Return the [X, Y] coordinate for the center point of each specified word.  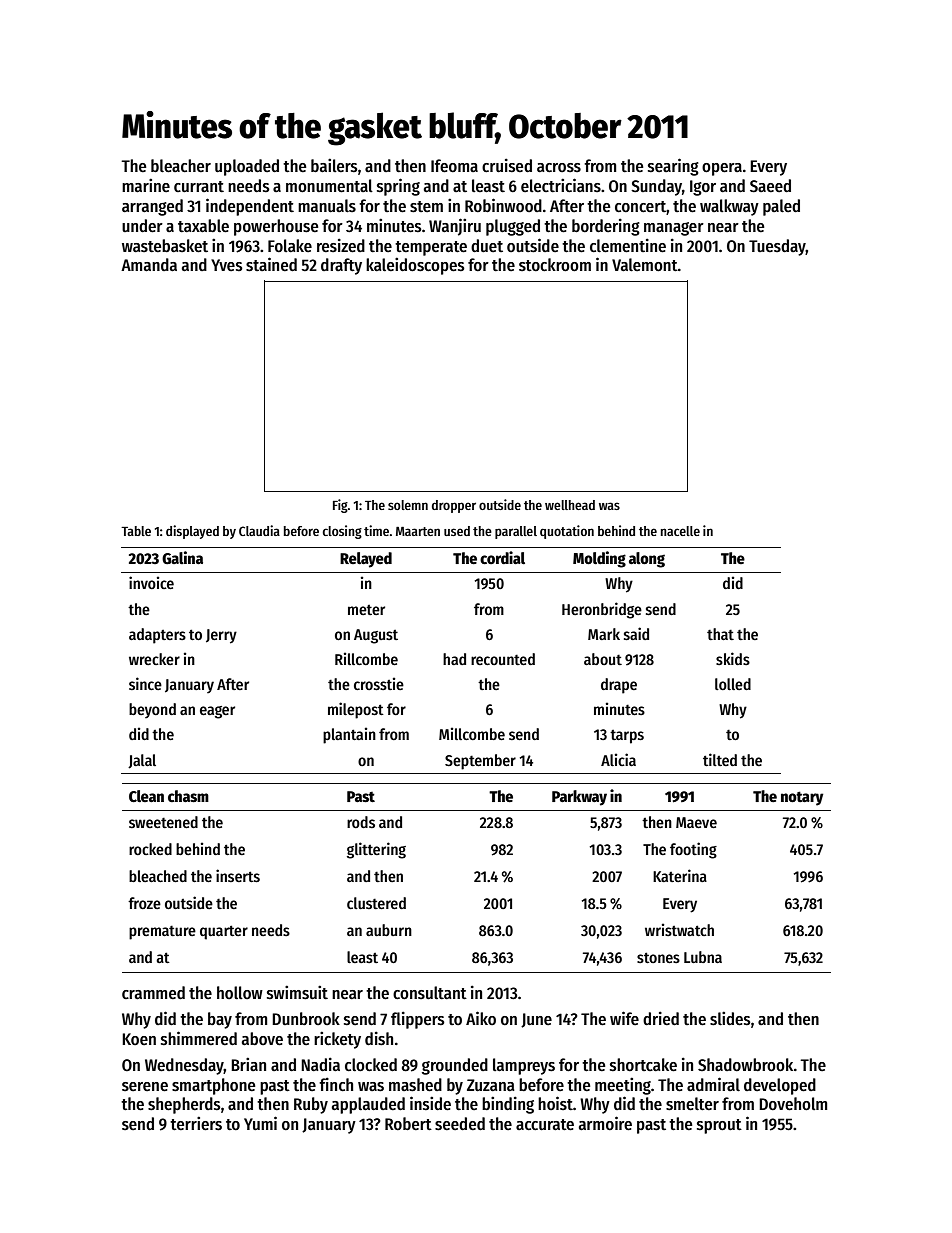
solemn [408, 505]
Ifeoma [454, 166]
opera [722, 169]
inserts [238, 876]
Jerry [221, 636]
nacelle [680, 531]
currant [199, 186]
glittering [376, 850]
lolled [733, 684]
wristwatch [679, 929]
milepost [356, 710]
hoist [555, 1103]
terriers [196, 1123]
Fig [340, 506]
